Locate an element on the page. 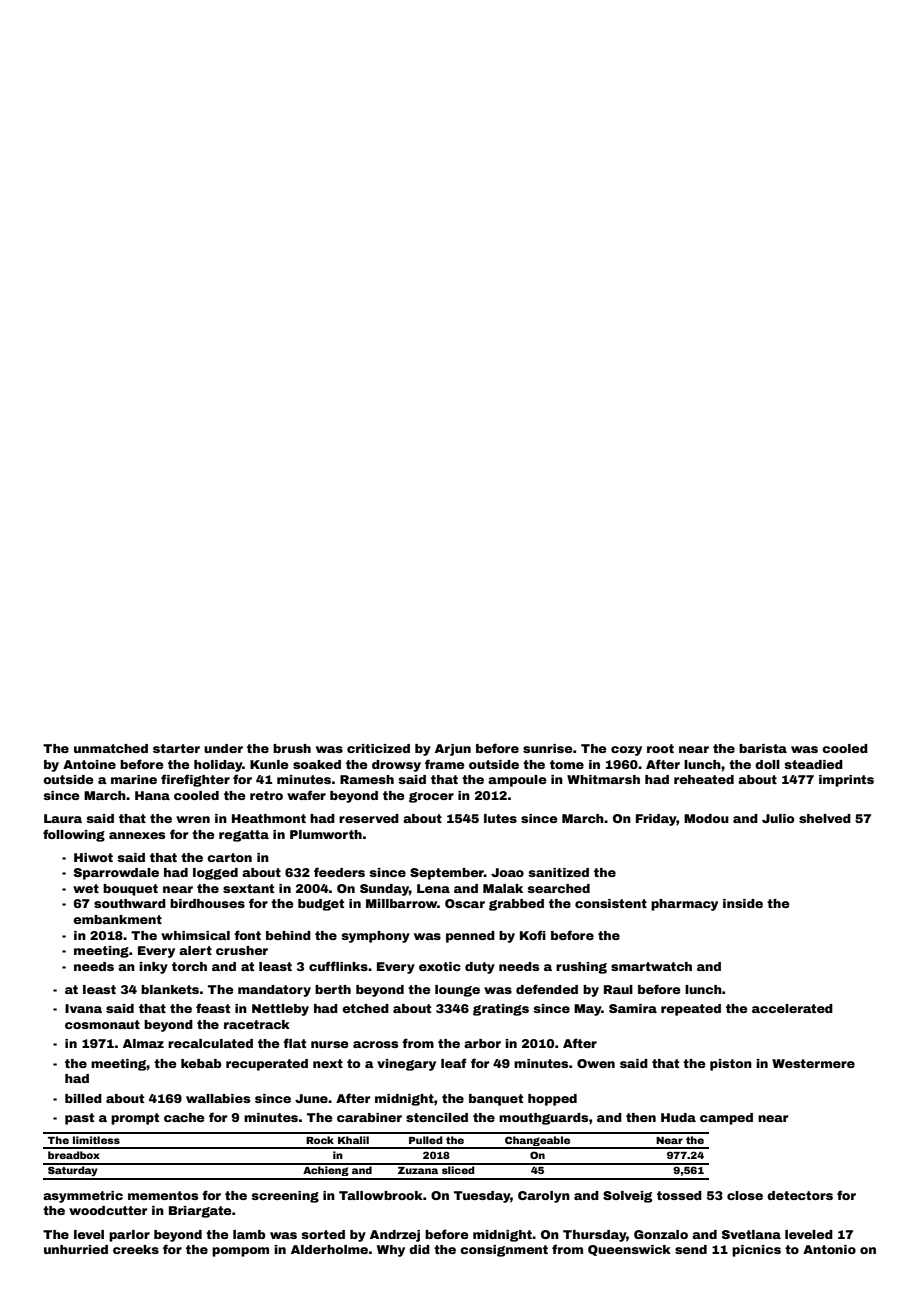  Arjun is located at coordinates (453, 750).
